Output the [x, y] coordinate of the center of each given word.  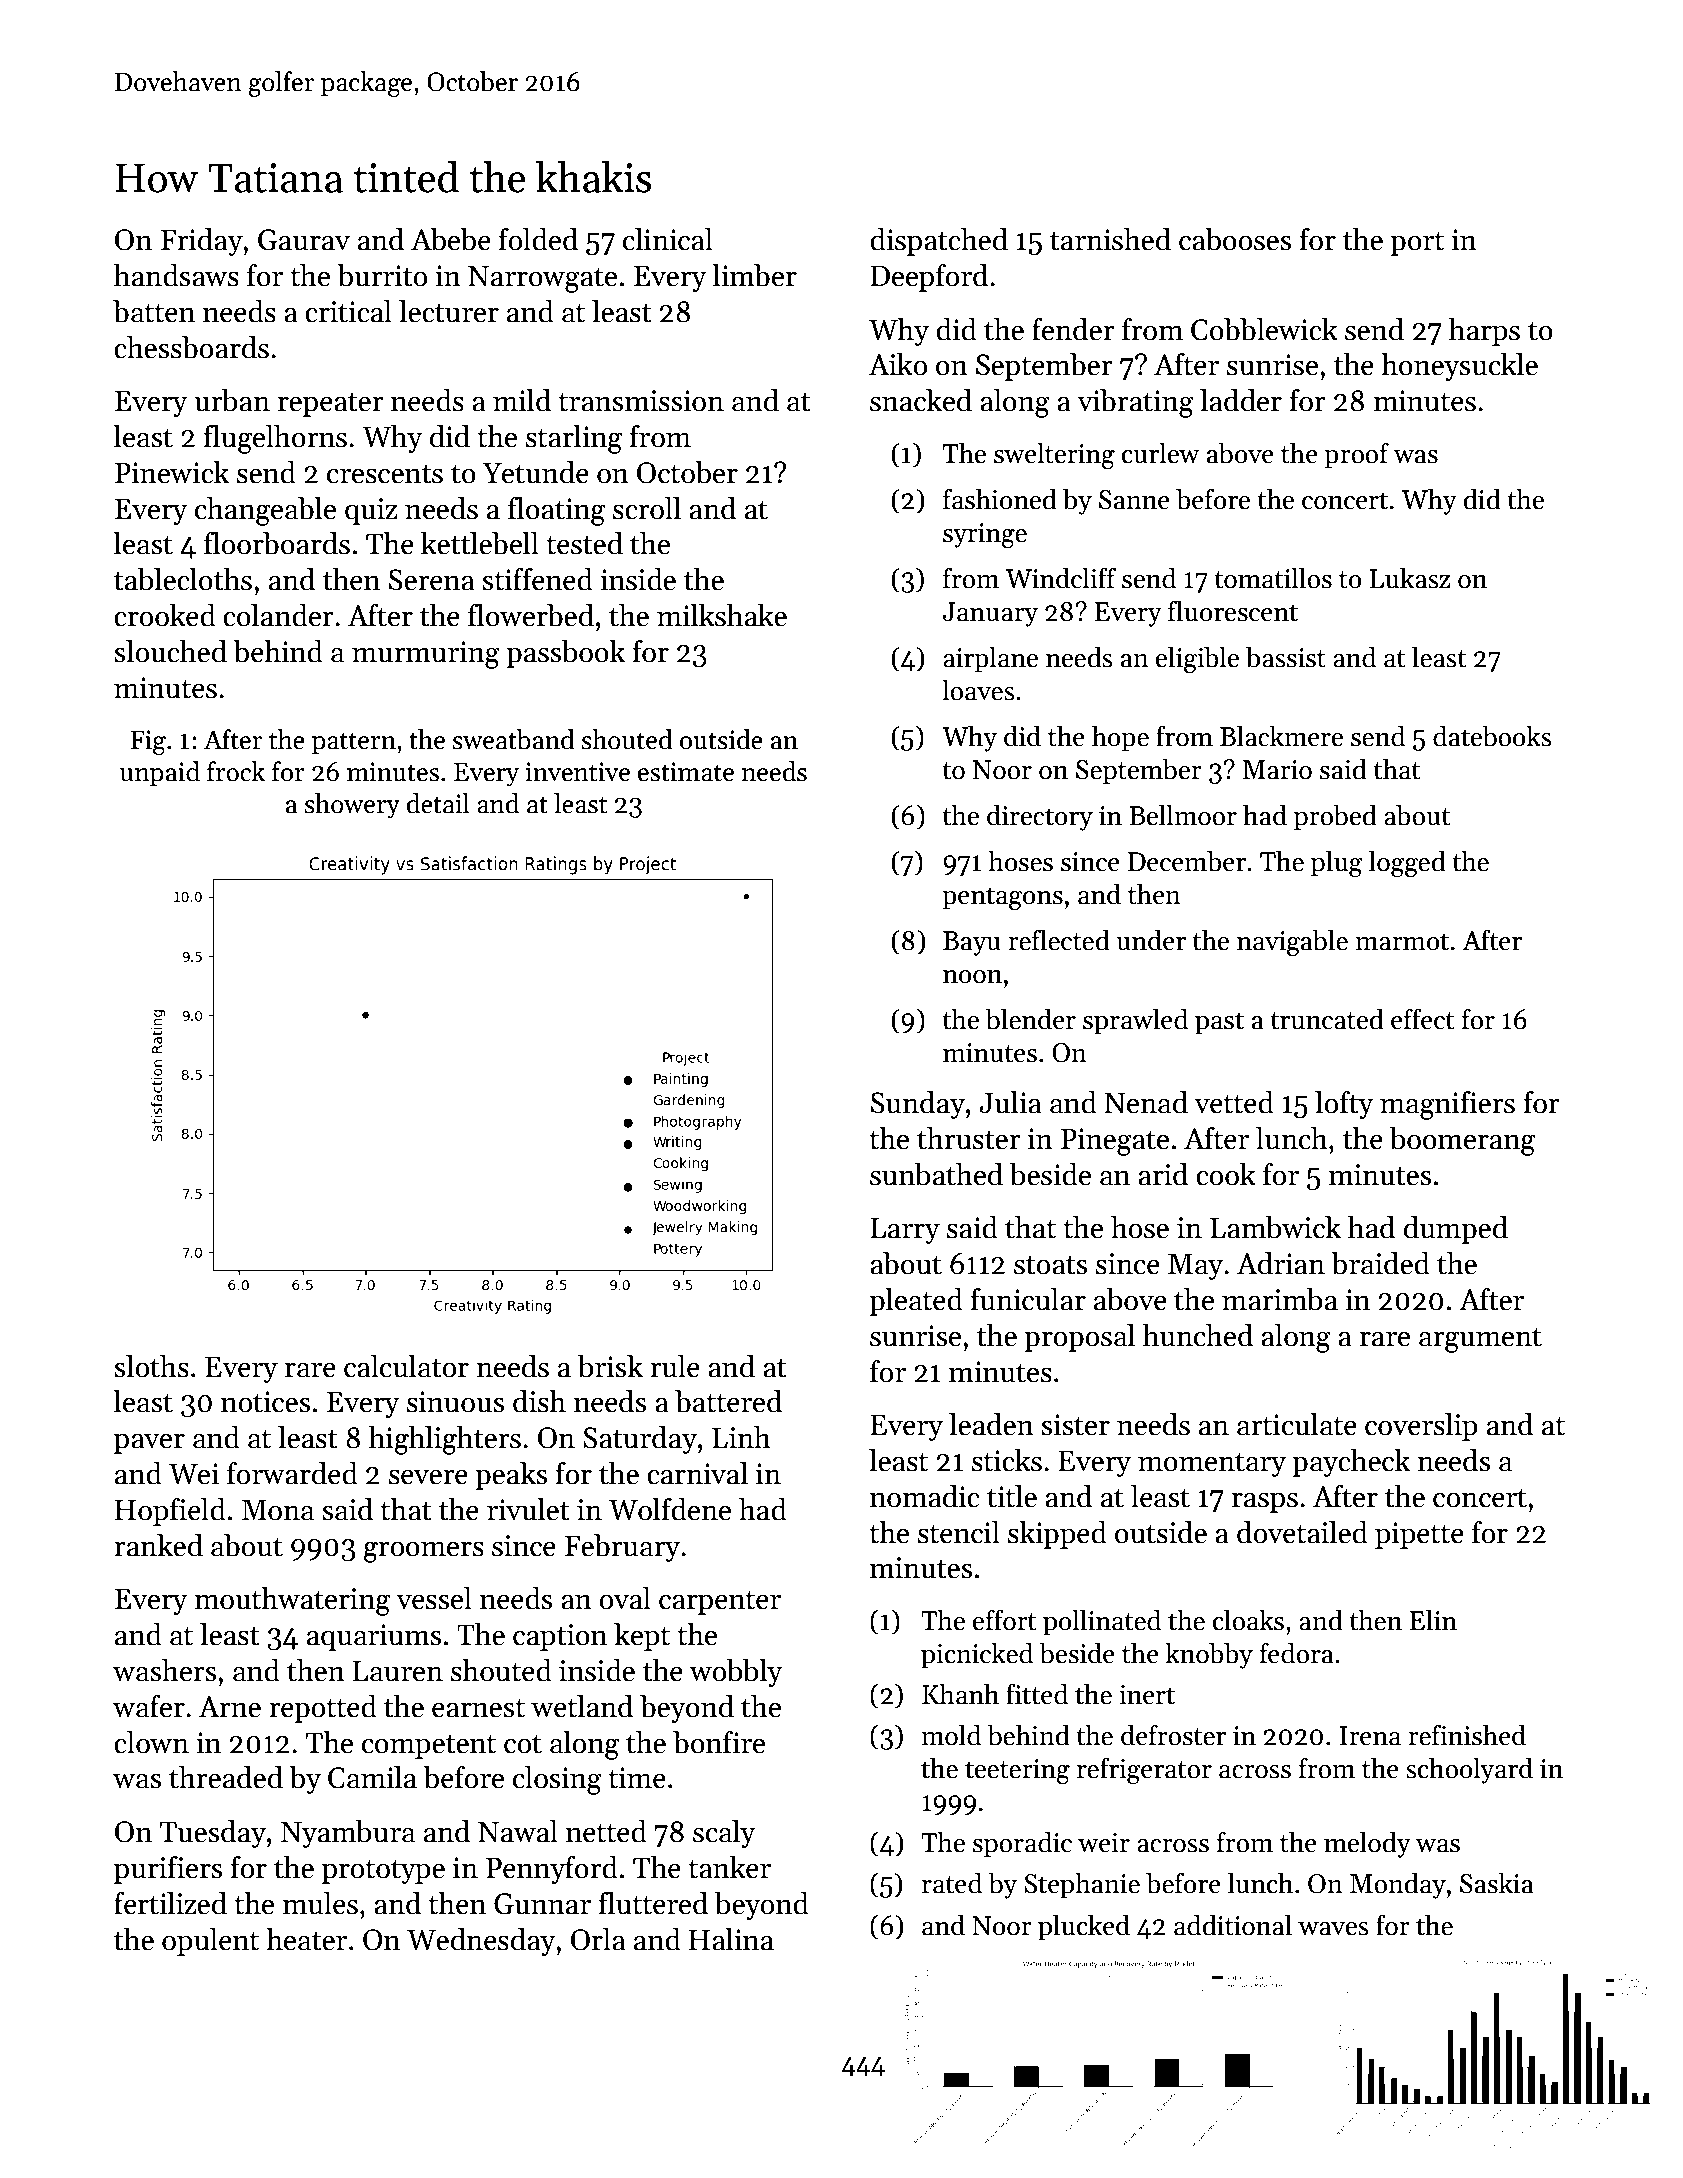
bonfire [719, 1742]
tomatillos [1273, 578]
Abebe [451, 239]
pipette [1419, 1535]
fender [1073, 329]
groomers [423, 1552]
